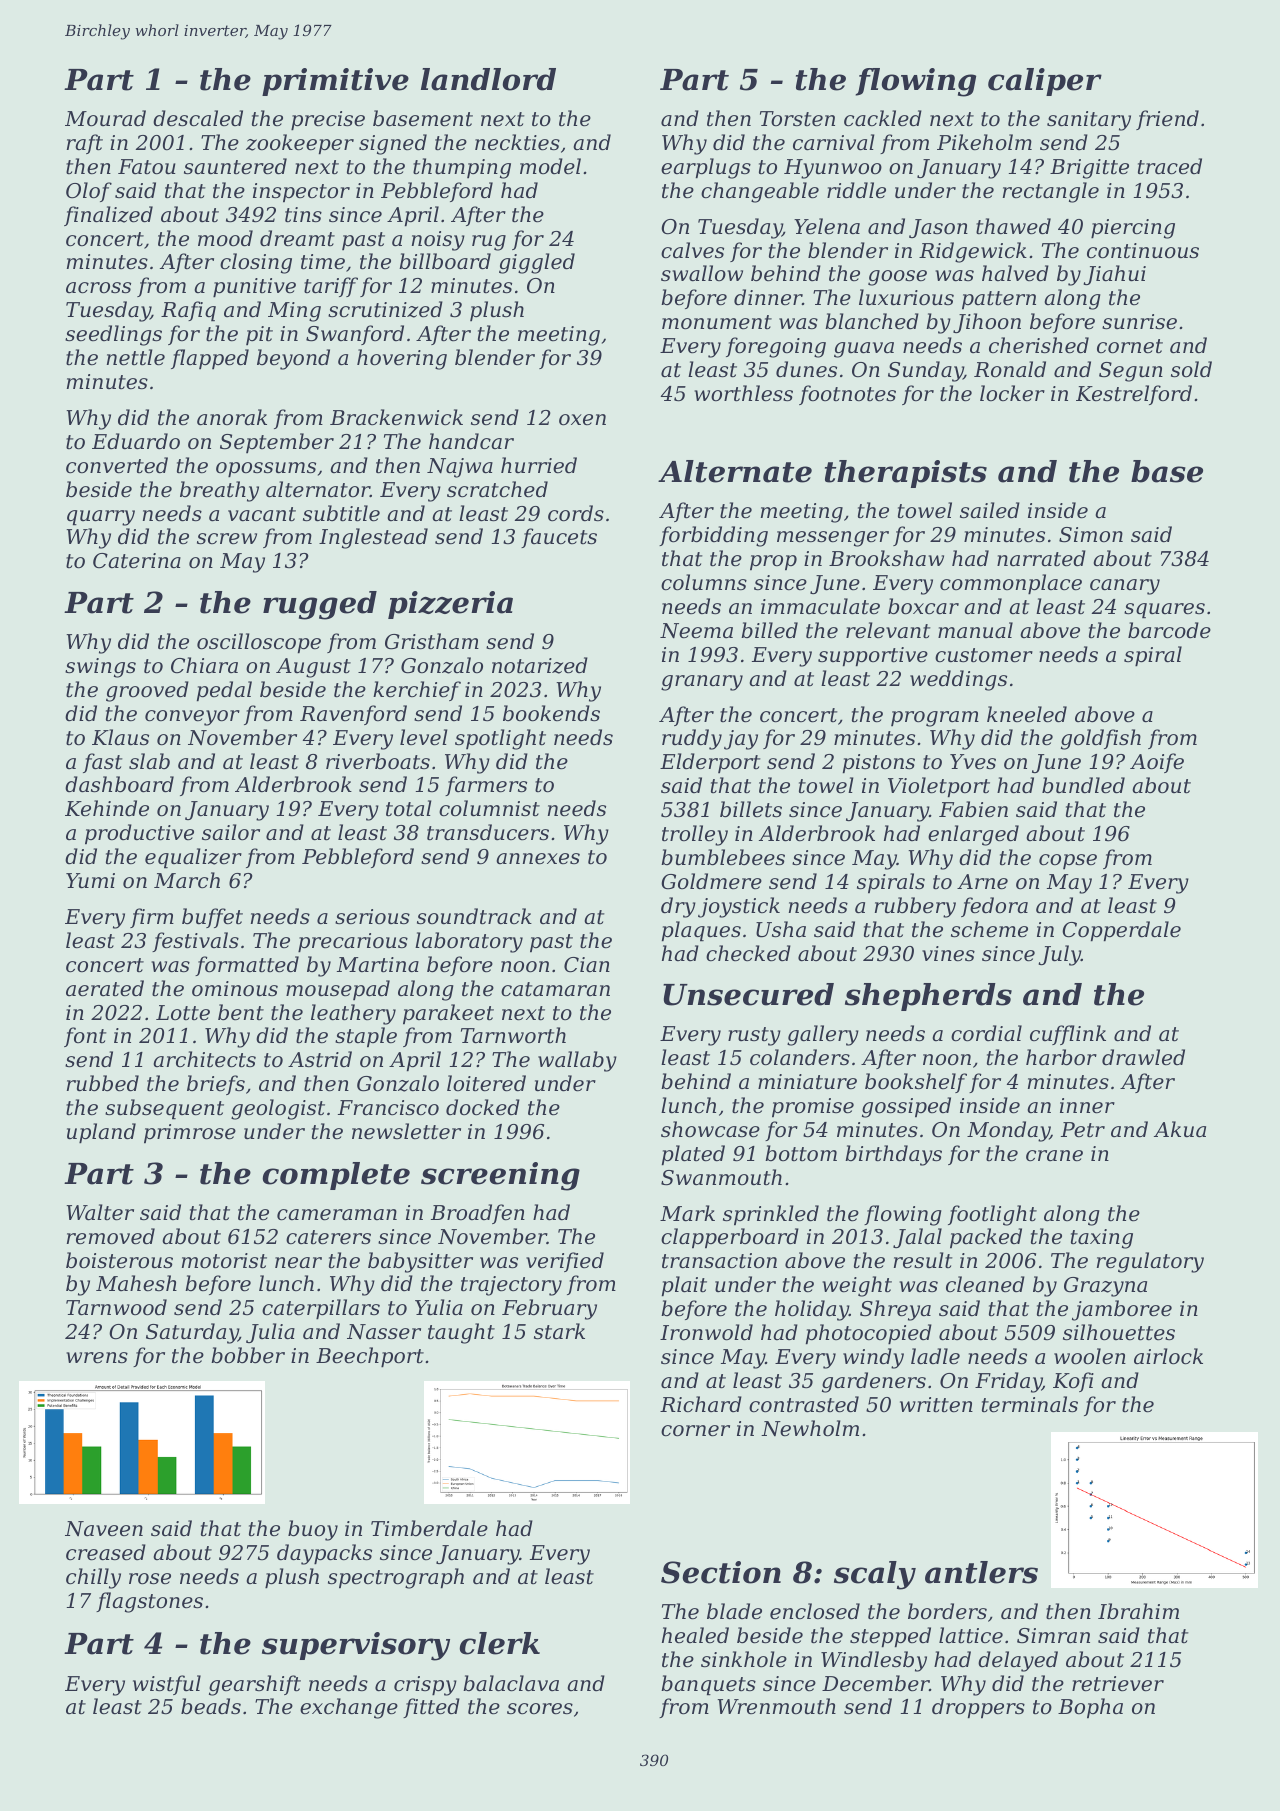 Image resolution: width=1280 pixels, height=1811 pixels. I want to click on plait, so click(684, 1286).
